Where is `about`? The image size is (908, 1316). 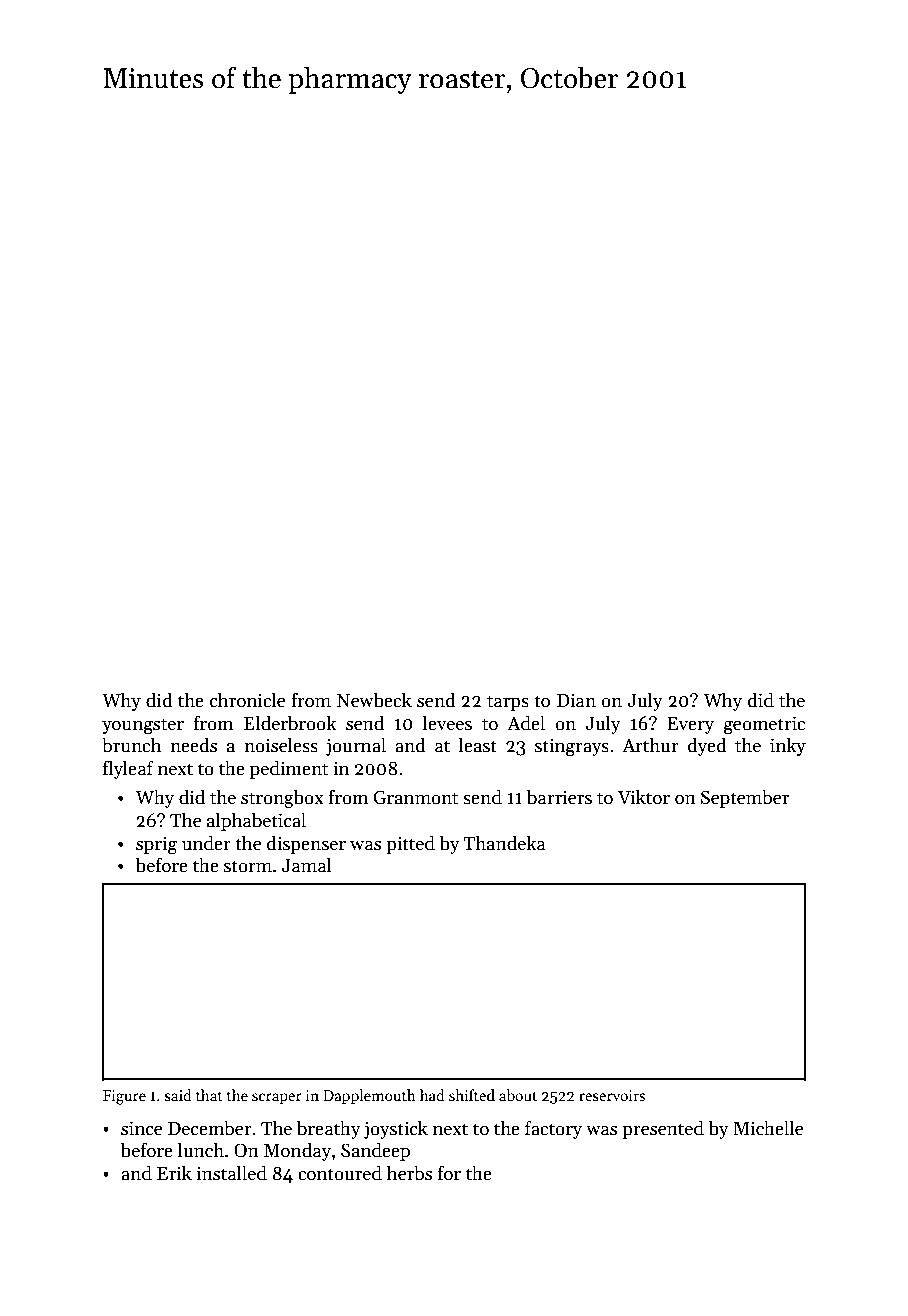 about is located at coordinates (518, 1095).
